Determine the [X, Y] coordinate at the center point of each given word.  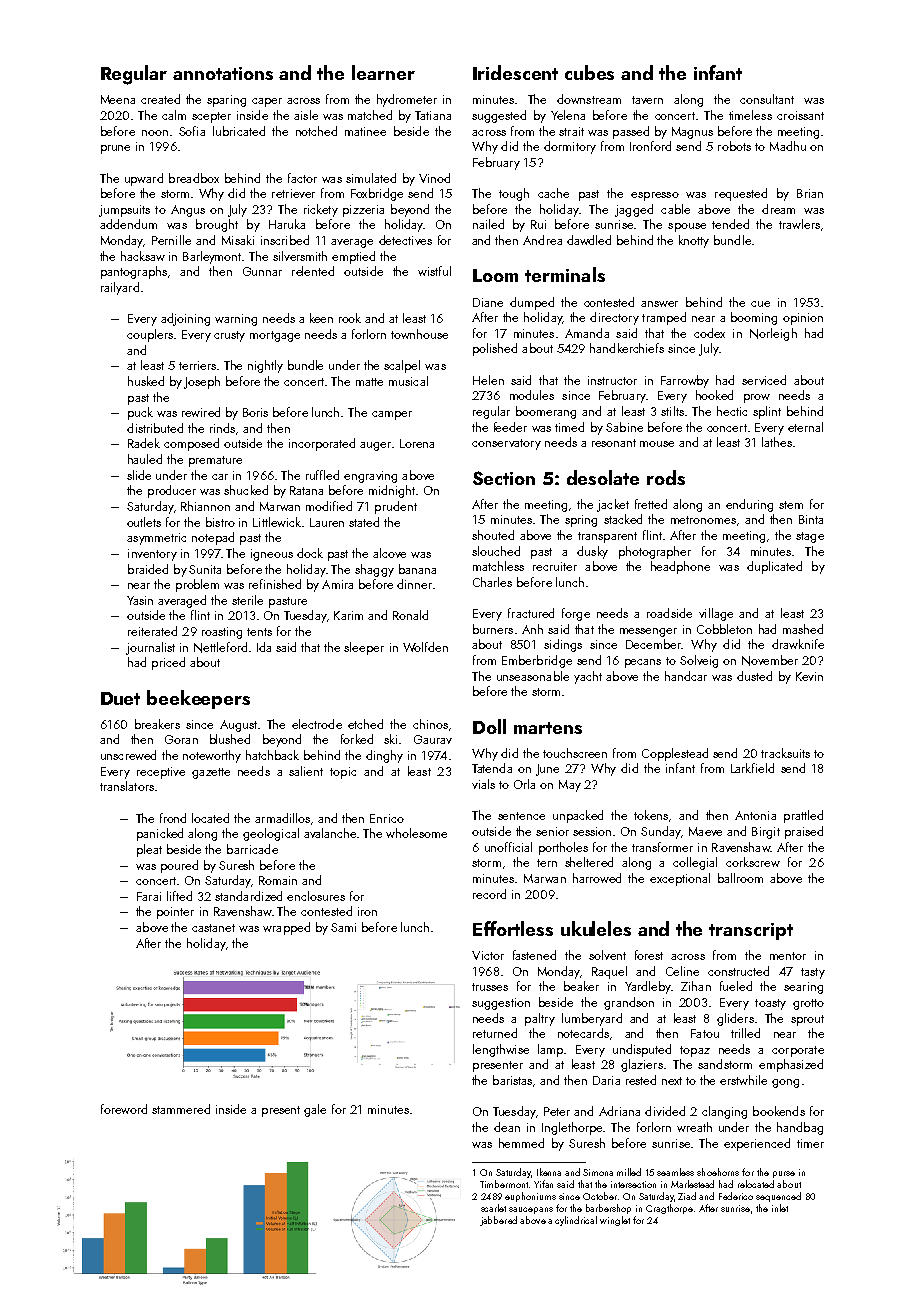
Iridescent [515, 72]
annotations [223, 73]
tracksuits [785, 753]
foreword [124, 1109]
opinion [803, 319]
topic [343, 773]
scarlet [493, 1208]
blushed [230, 739]
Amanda [587, 333]
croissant [800, 115]
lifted [179, 896]
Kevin [809, 676]
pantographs [134, 272]
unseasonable [533, 676]
